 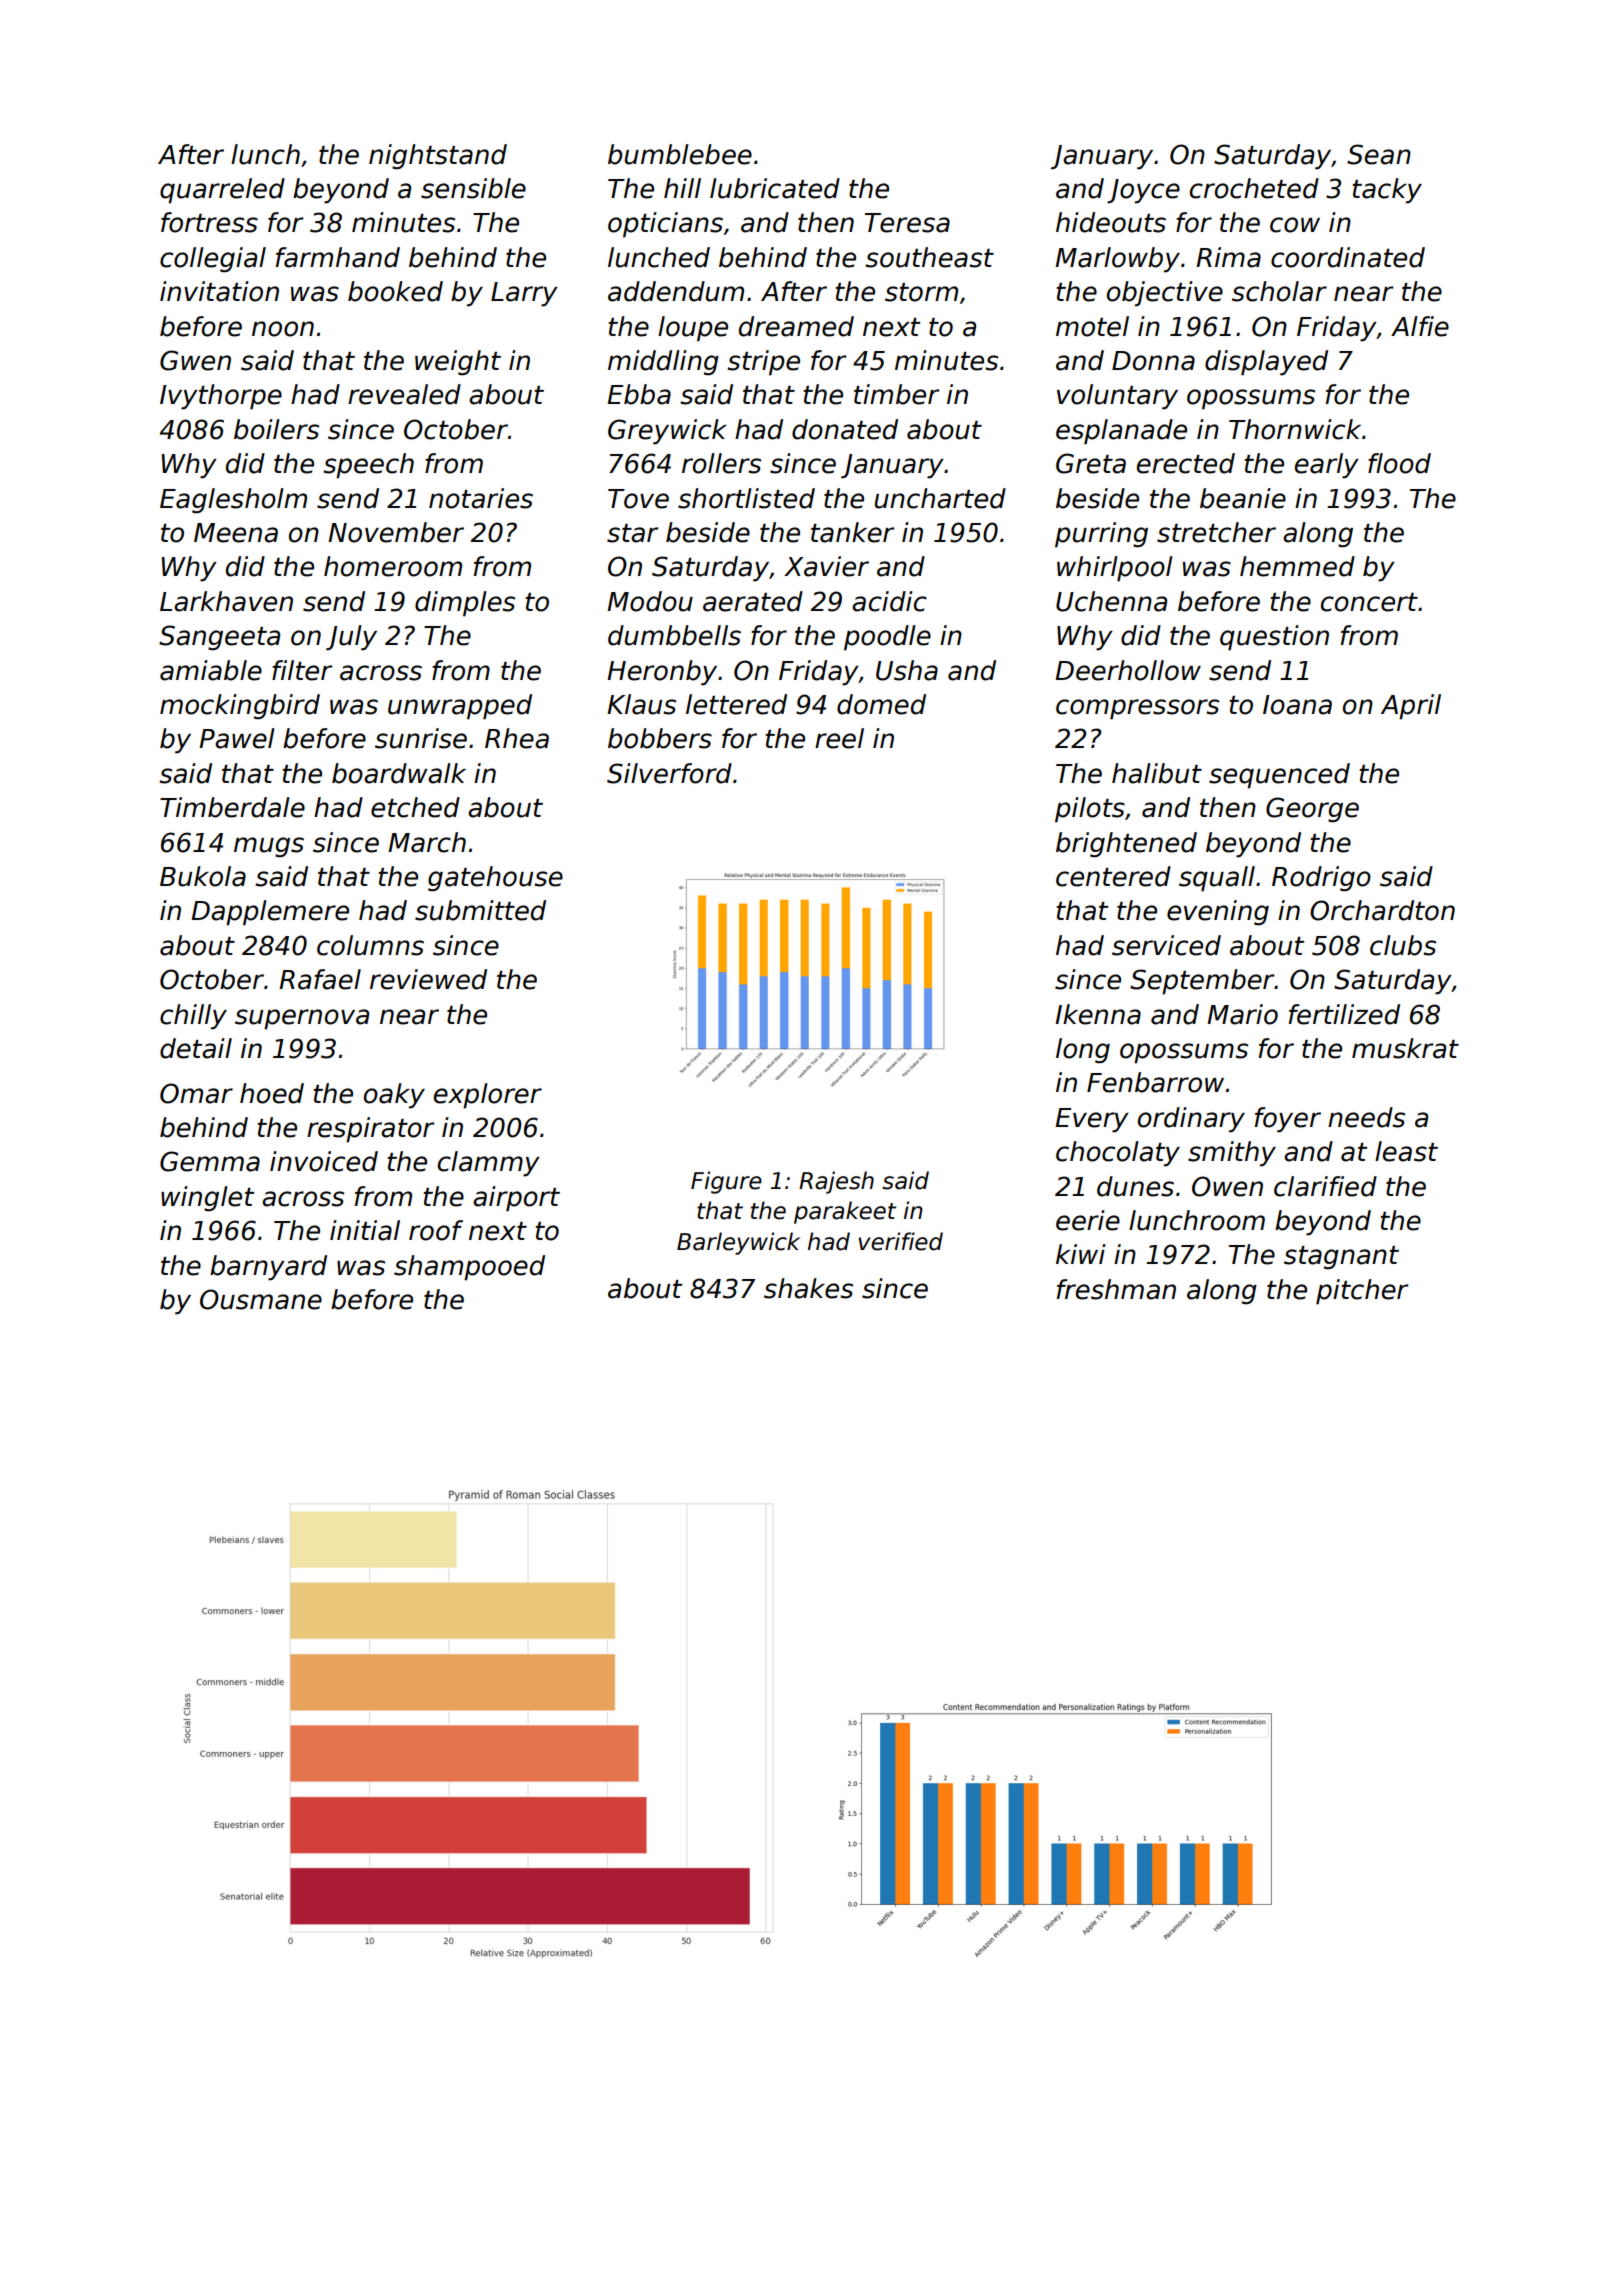 I want to click on domed, so click(x=881, y=704).
